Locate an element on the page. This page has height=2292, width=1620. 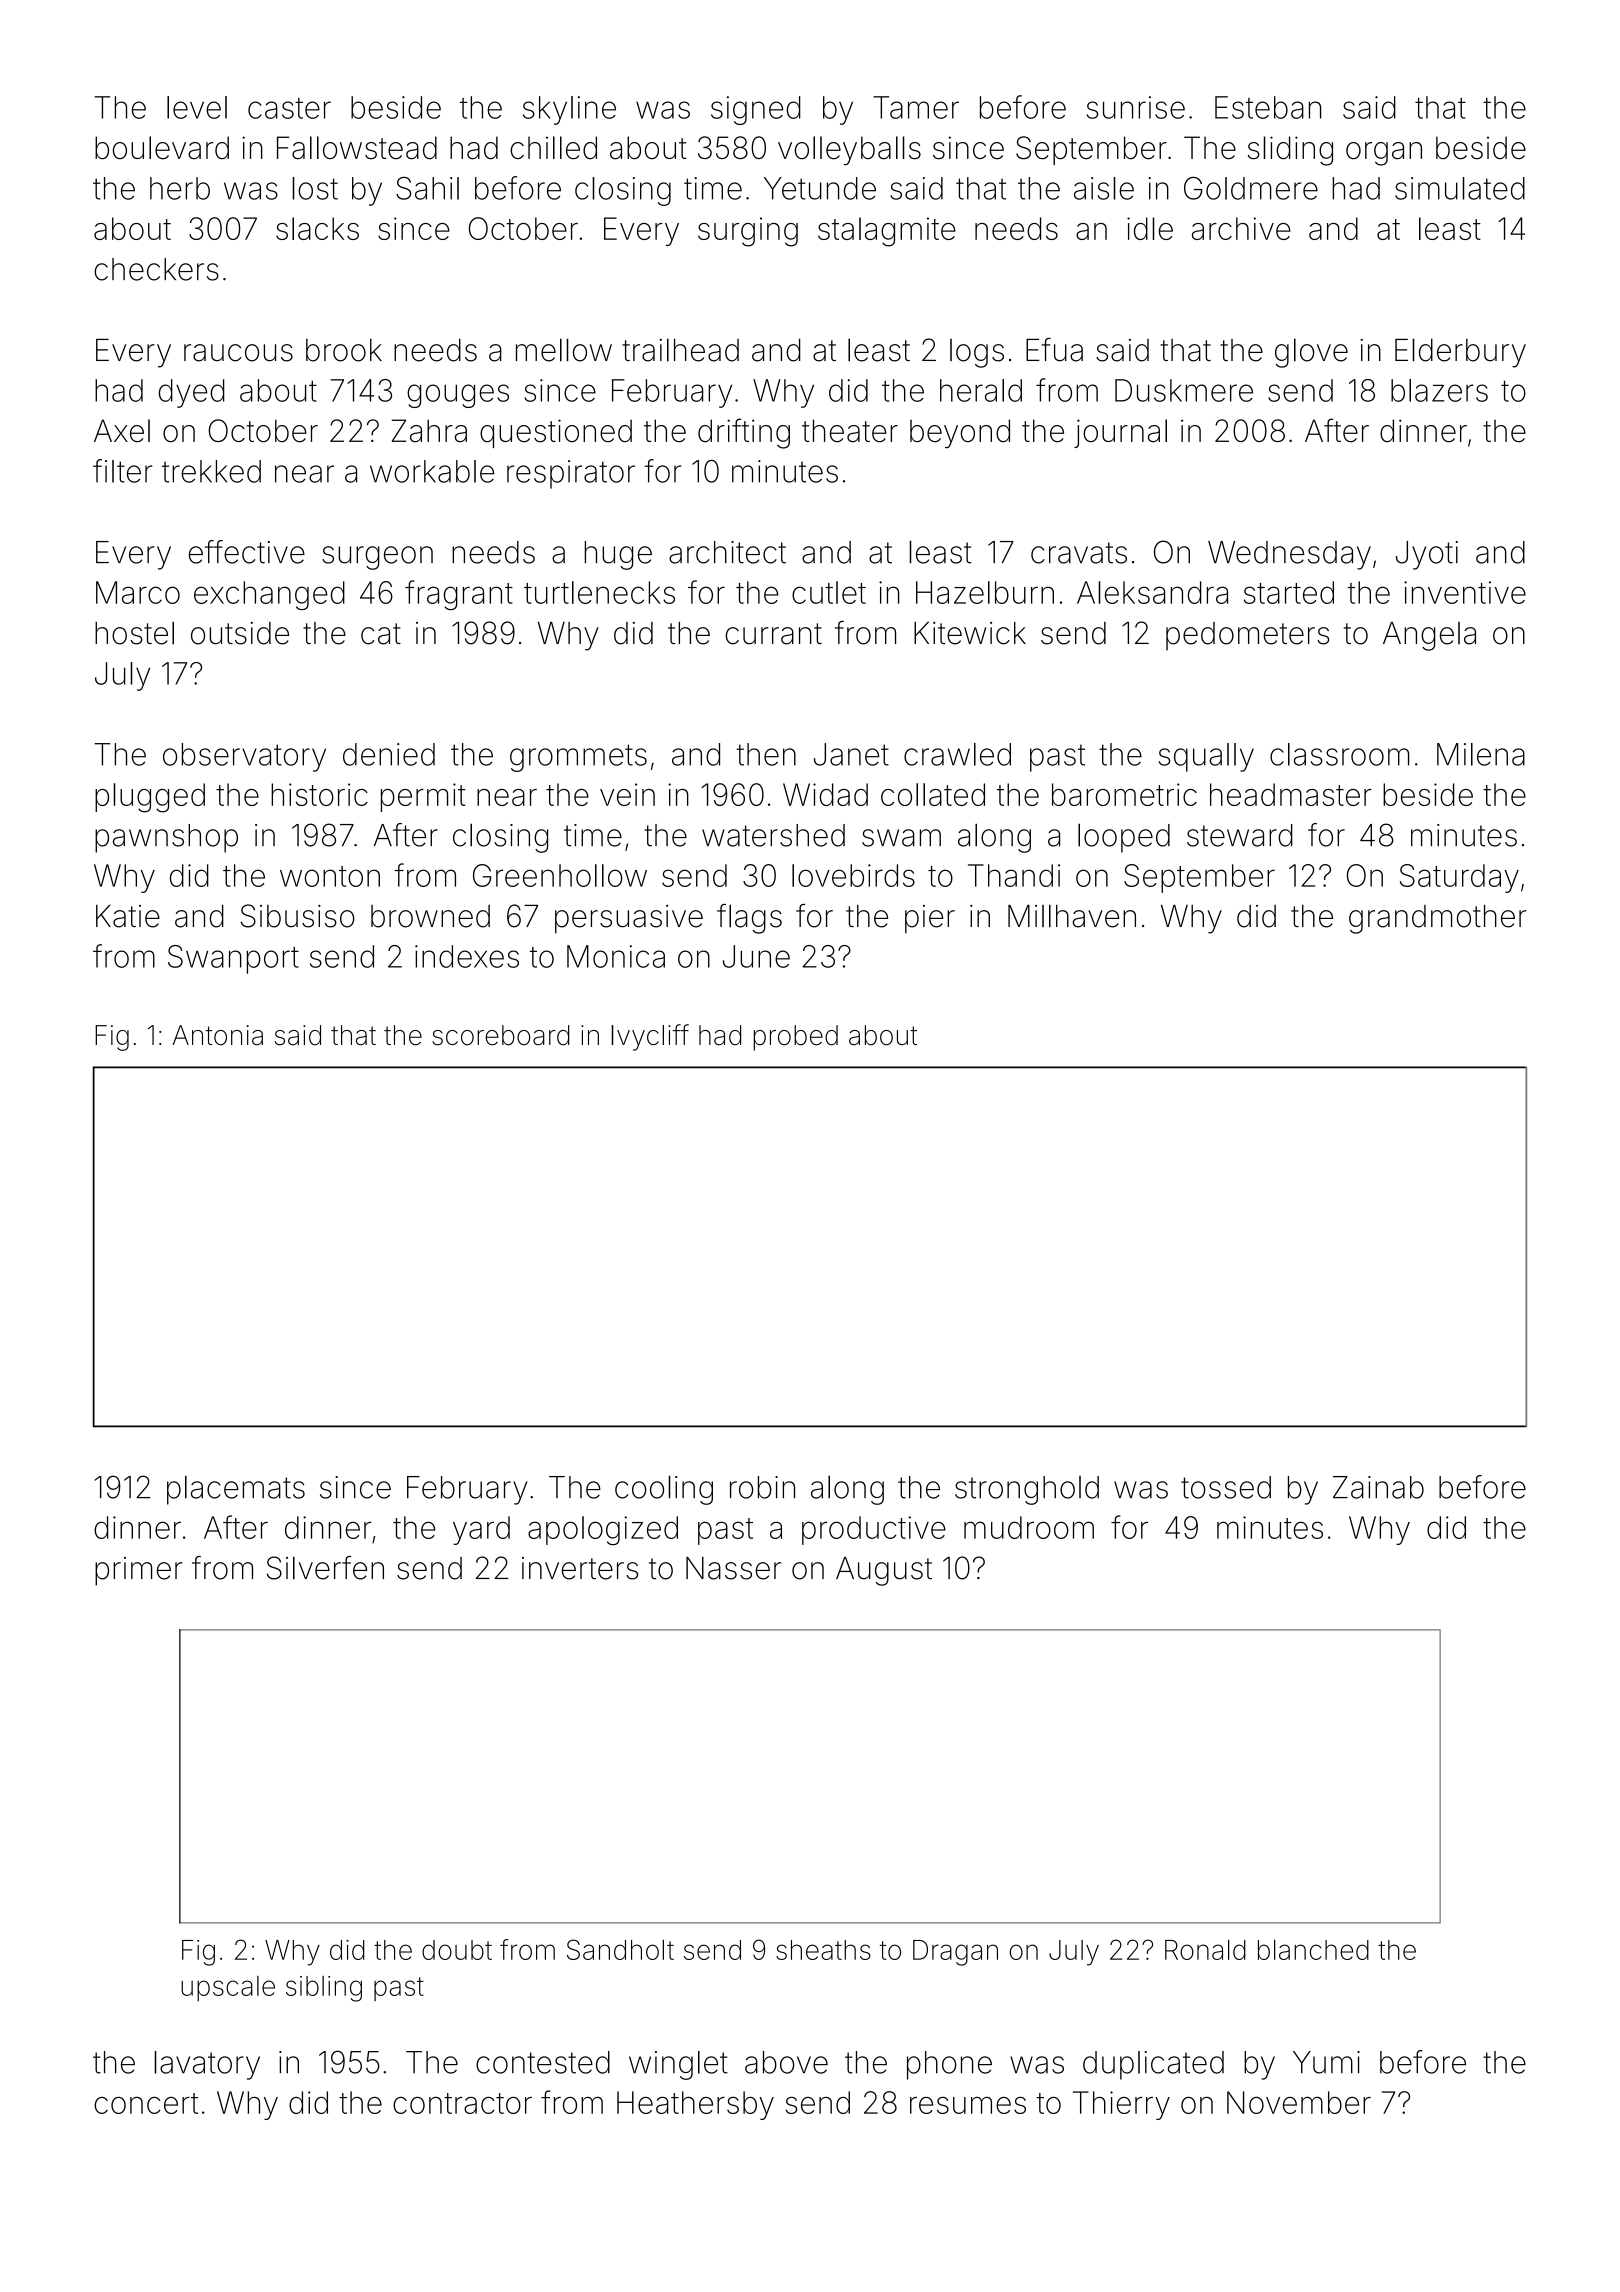
Antonia is located at coordinates (217, 1035).
